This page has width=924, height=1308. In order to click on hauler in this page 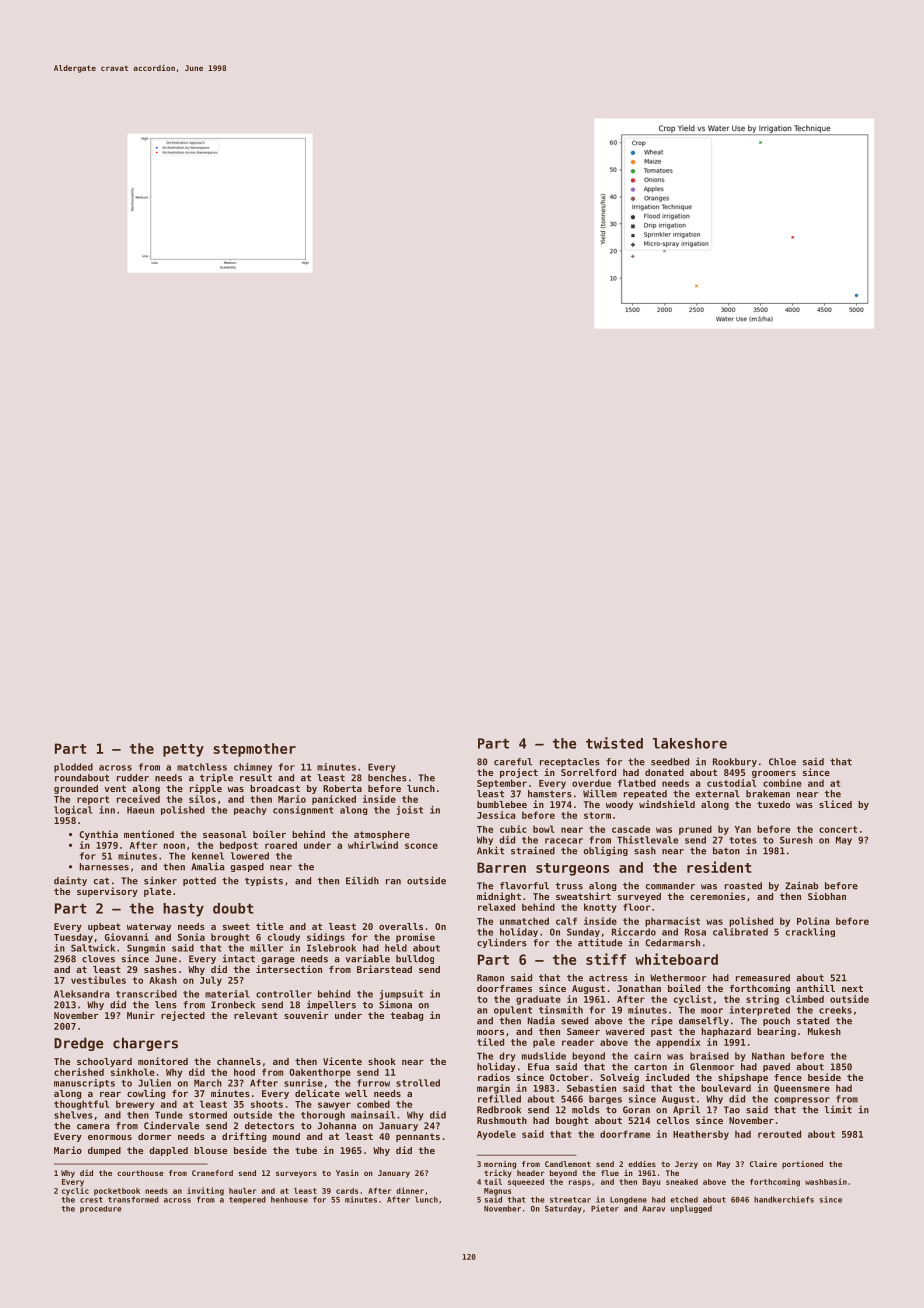, I will do `click(242, 1191)`.
